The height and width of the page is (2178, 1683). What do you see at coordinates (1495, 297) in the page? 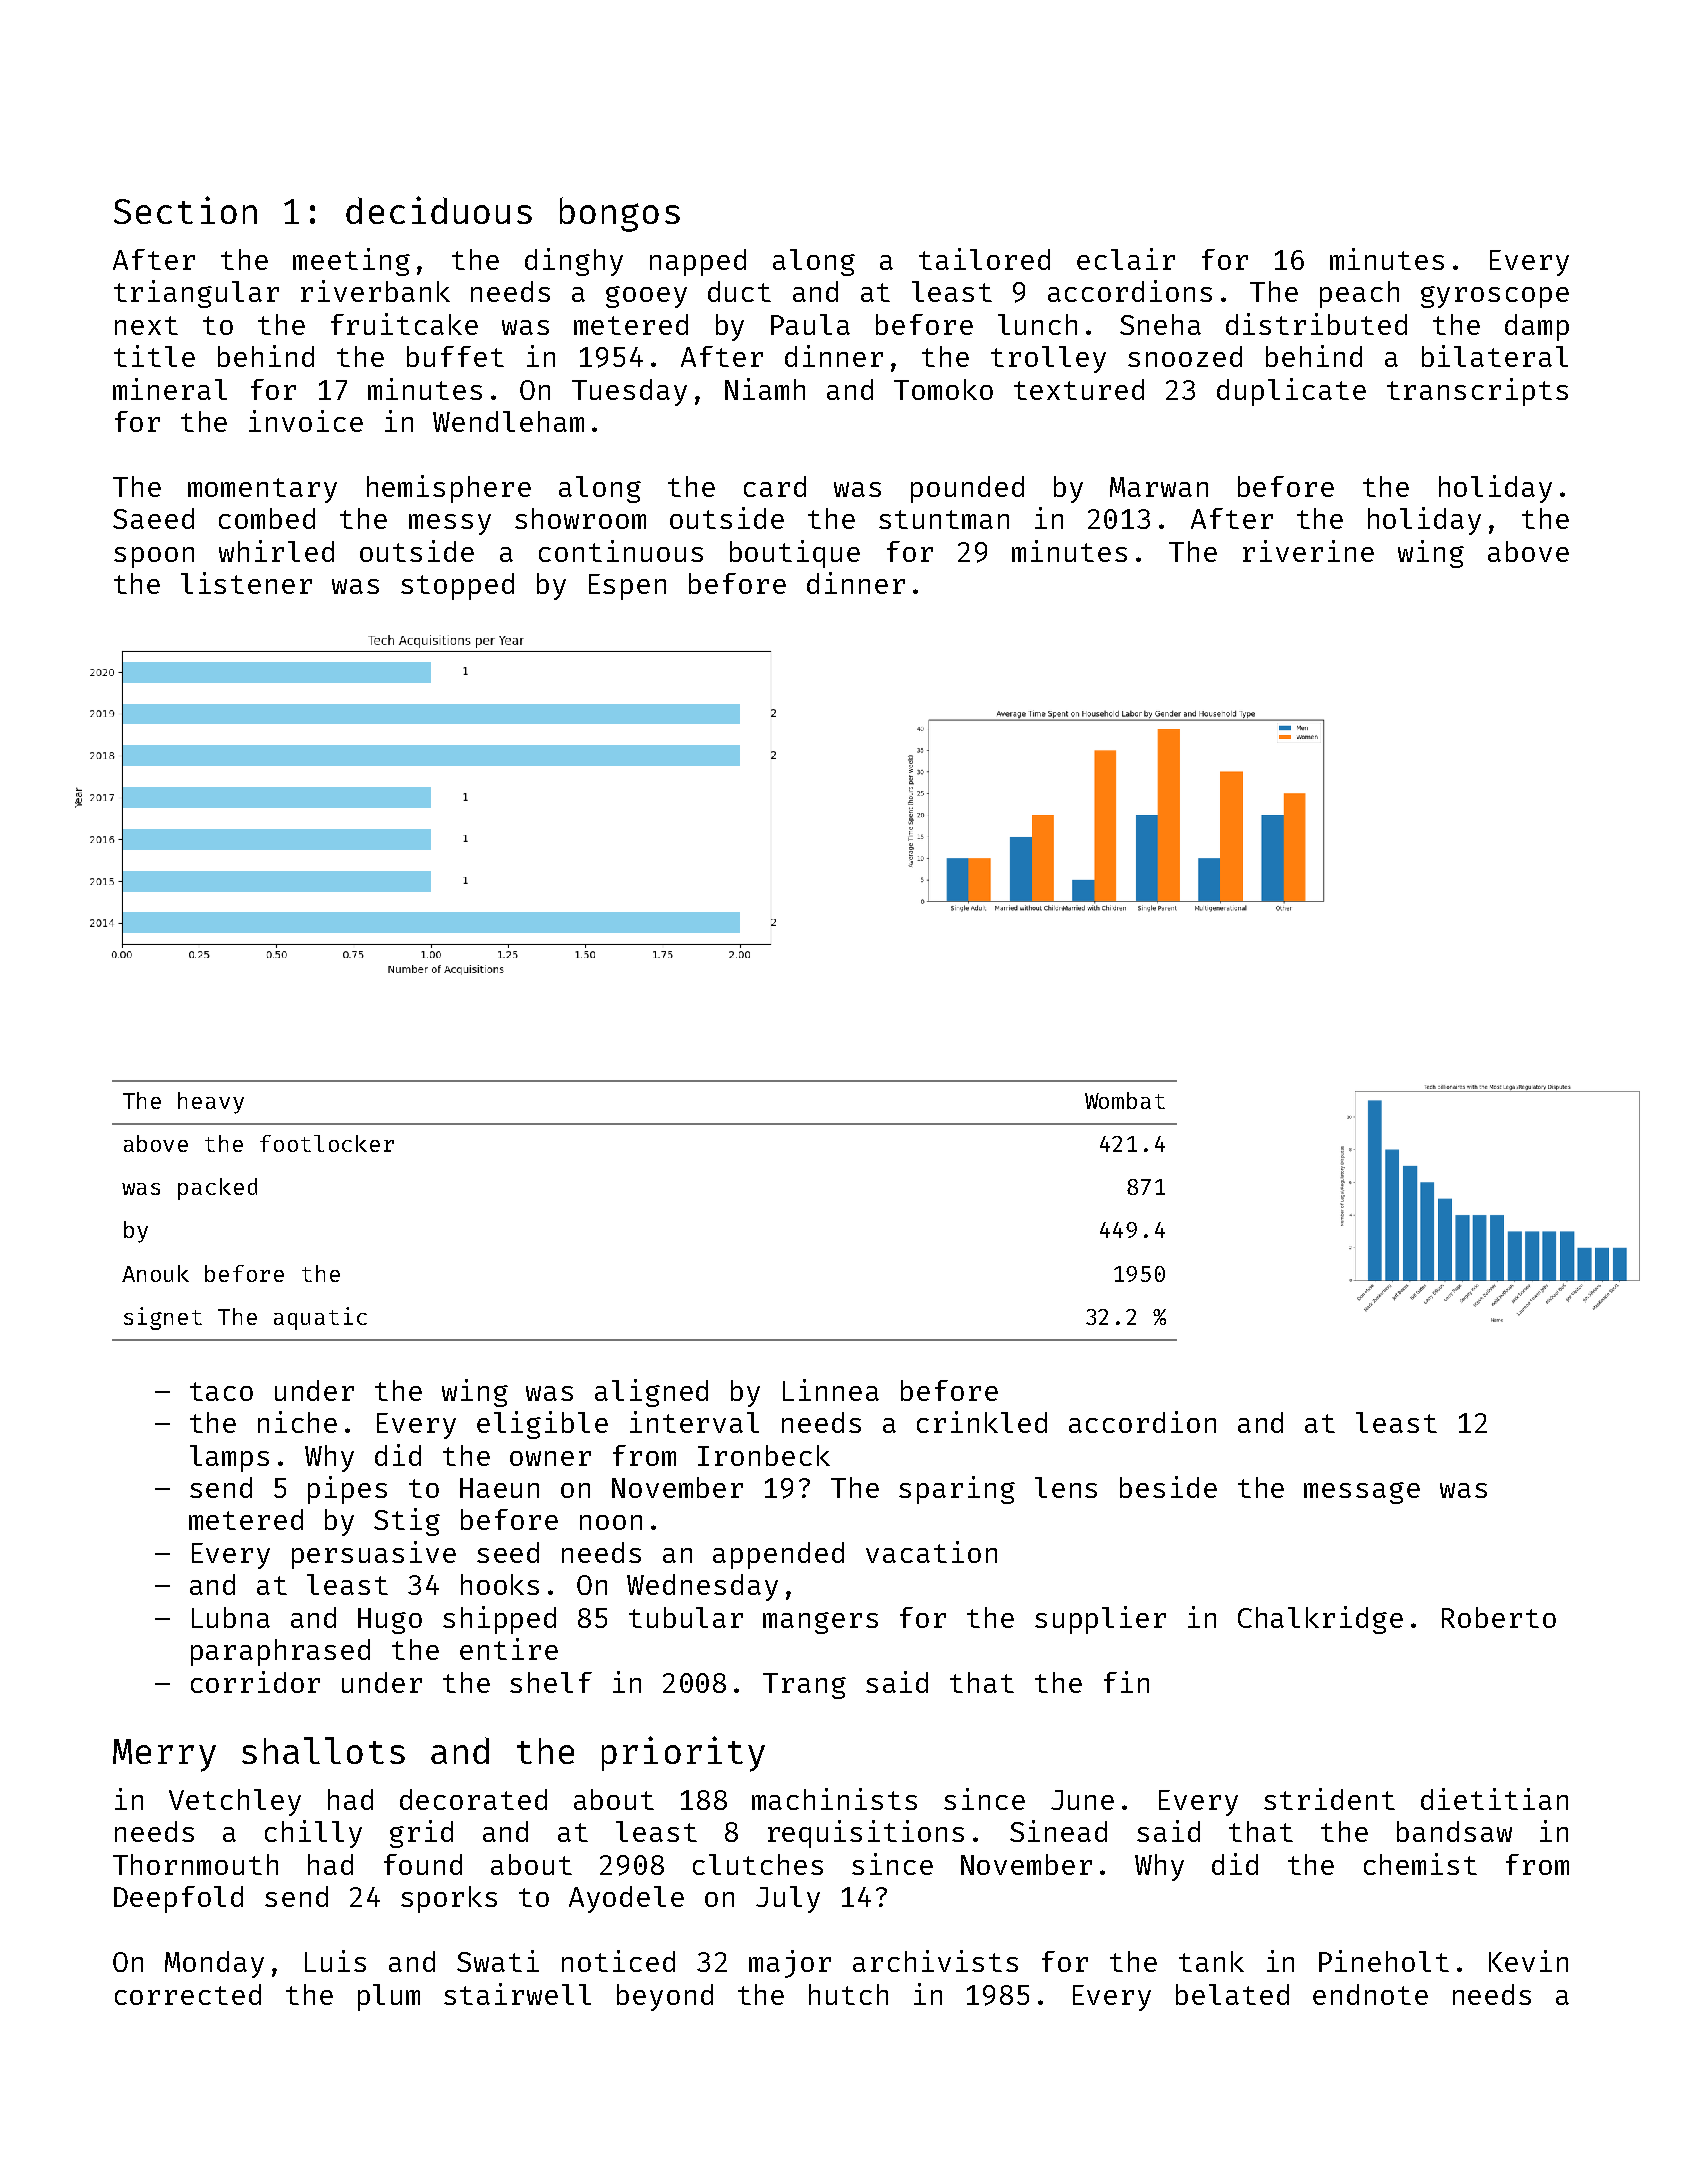
I see `gyroscope` at bounding box center [1495, 297].
